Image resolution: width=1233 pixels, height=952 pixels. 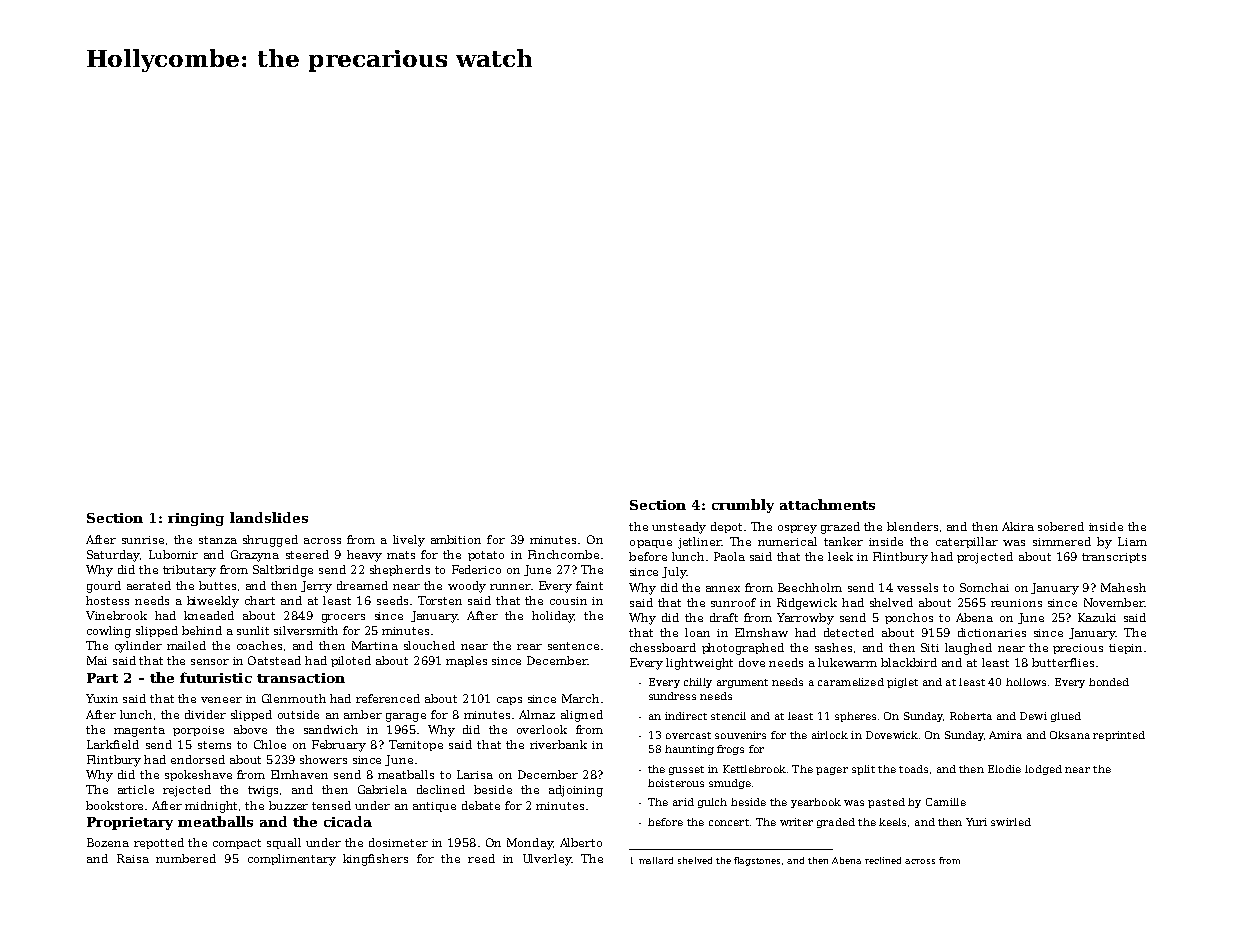 I want to click on Finchcombe, so click(x=563, y=554).
